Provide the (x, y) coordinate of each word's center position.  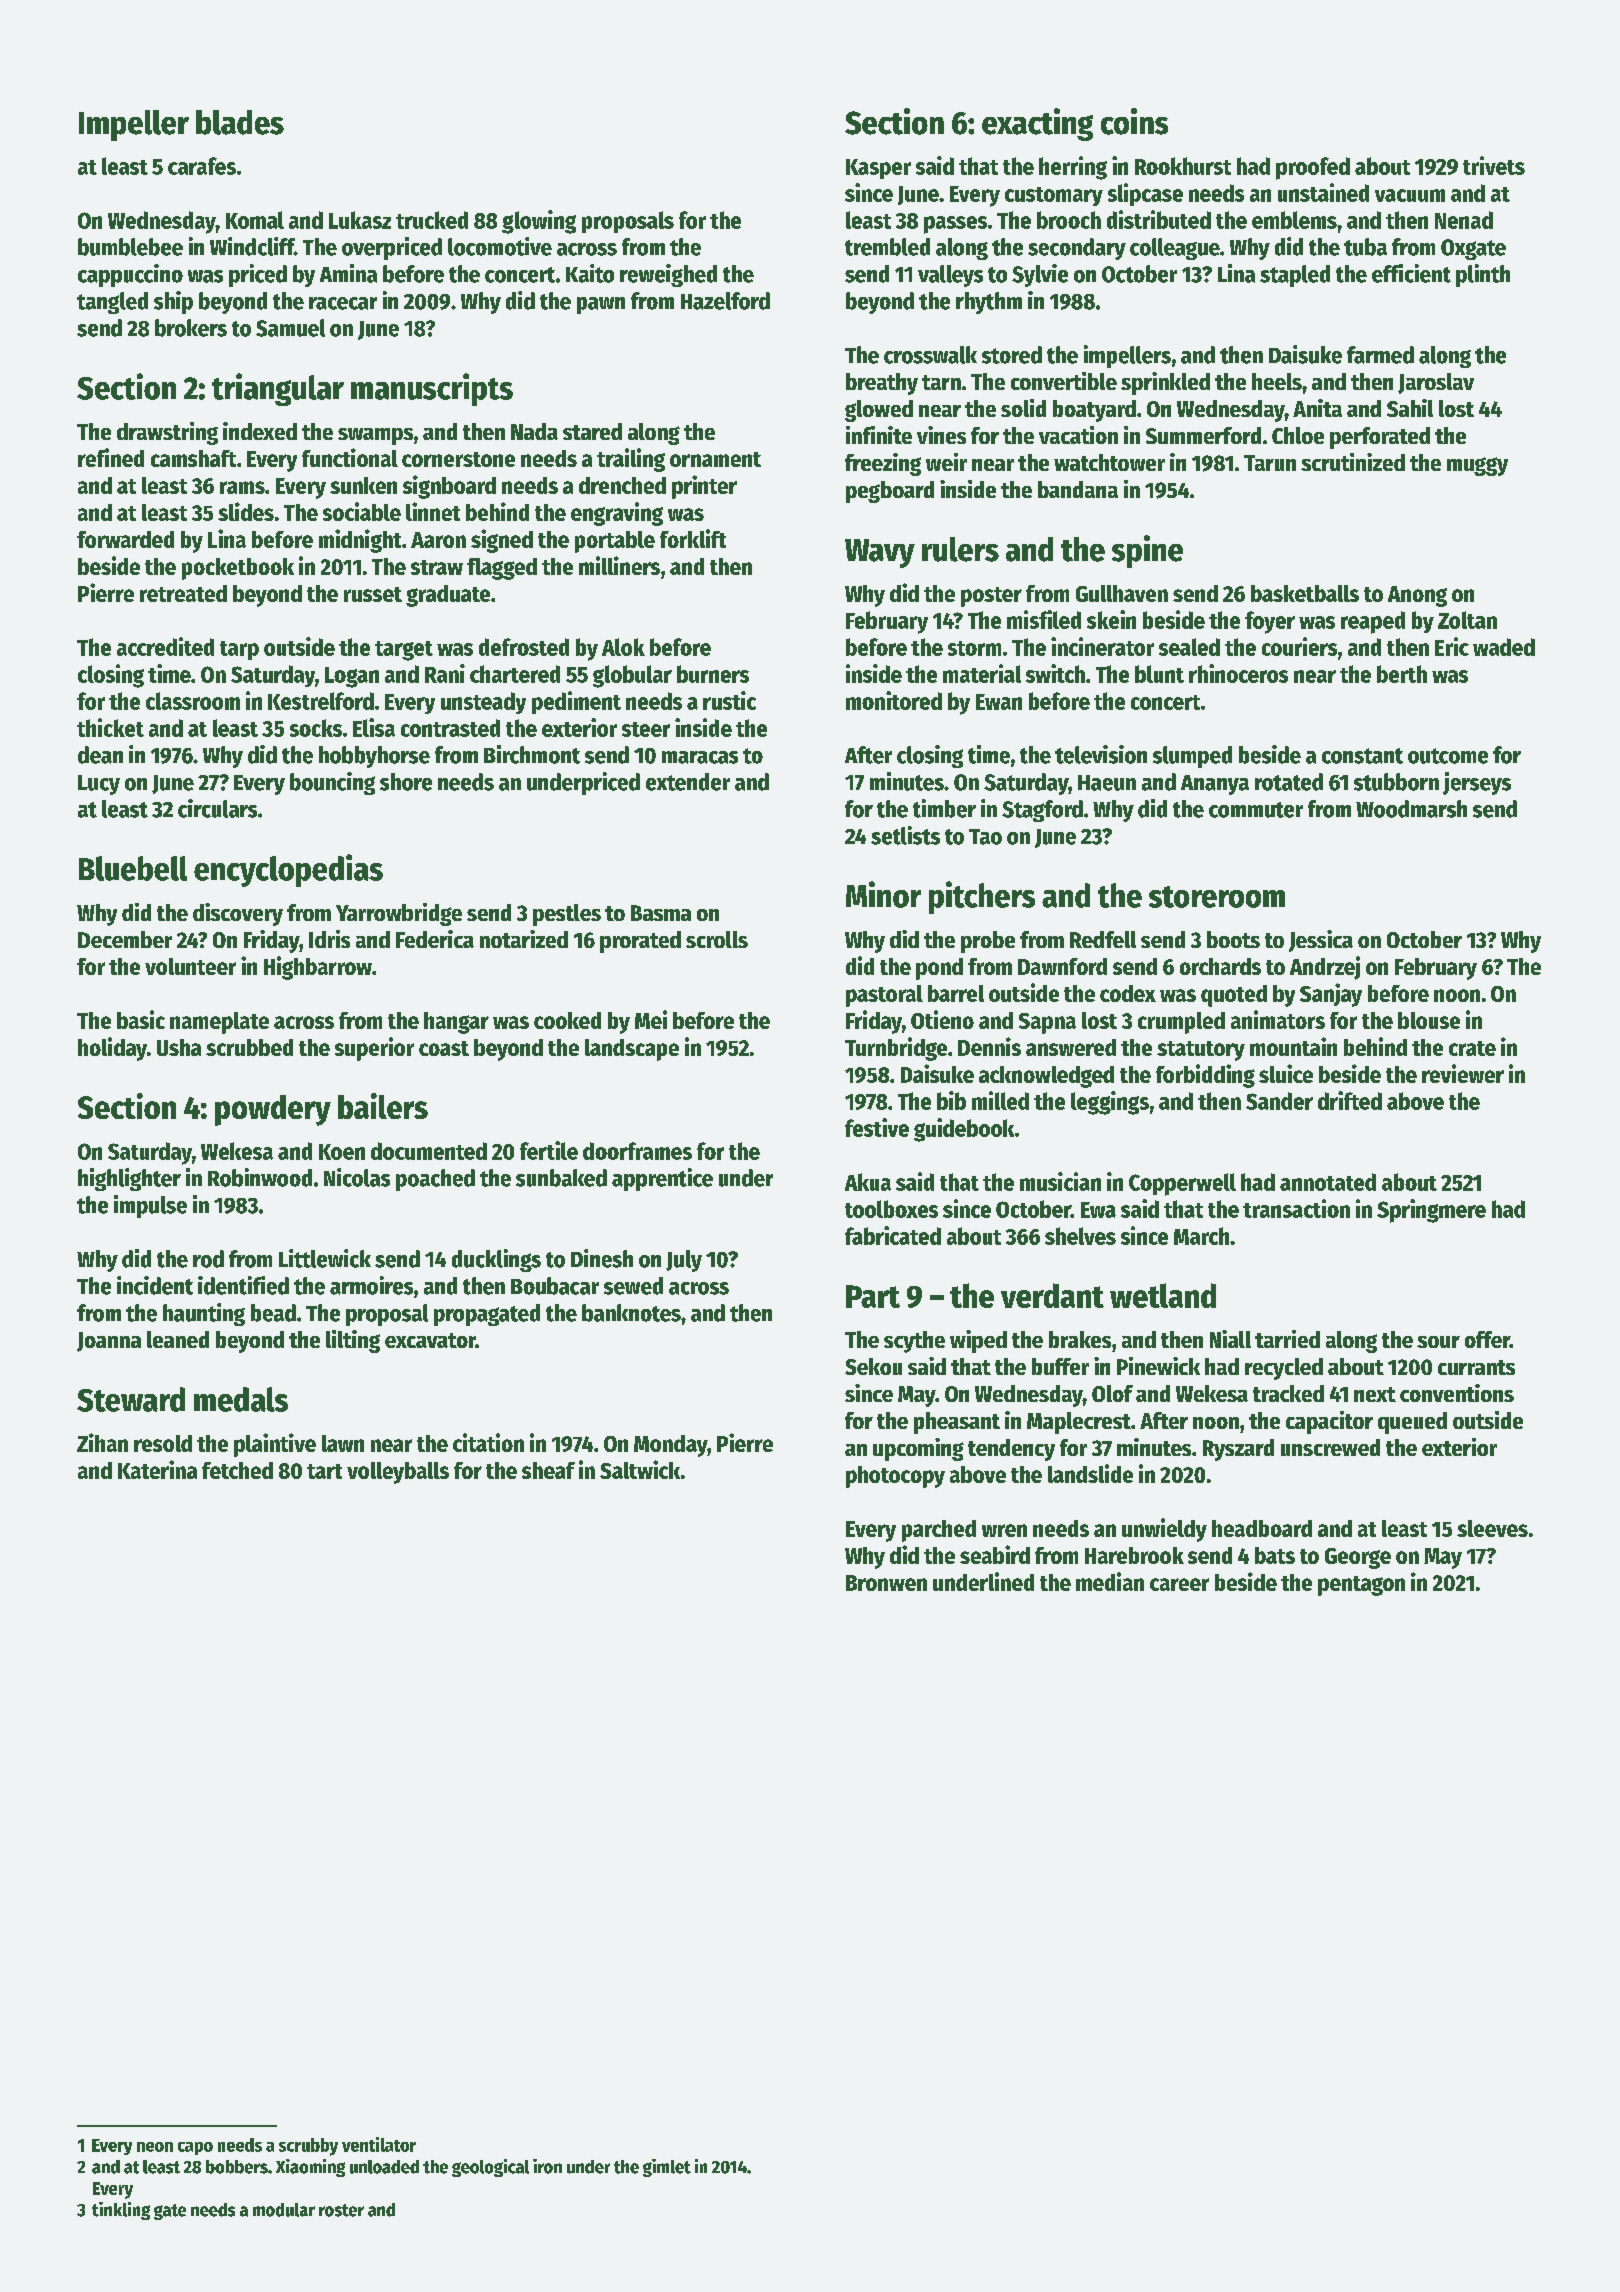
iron (547, 2166)
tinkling (121, 2211)
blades (240, 122)
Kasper (878, 169)
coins (1134, 121)
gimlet (667, 2168)
